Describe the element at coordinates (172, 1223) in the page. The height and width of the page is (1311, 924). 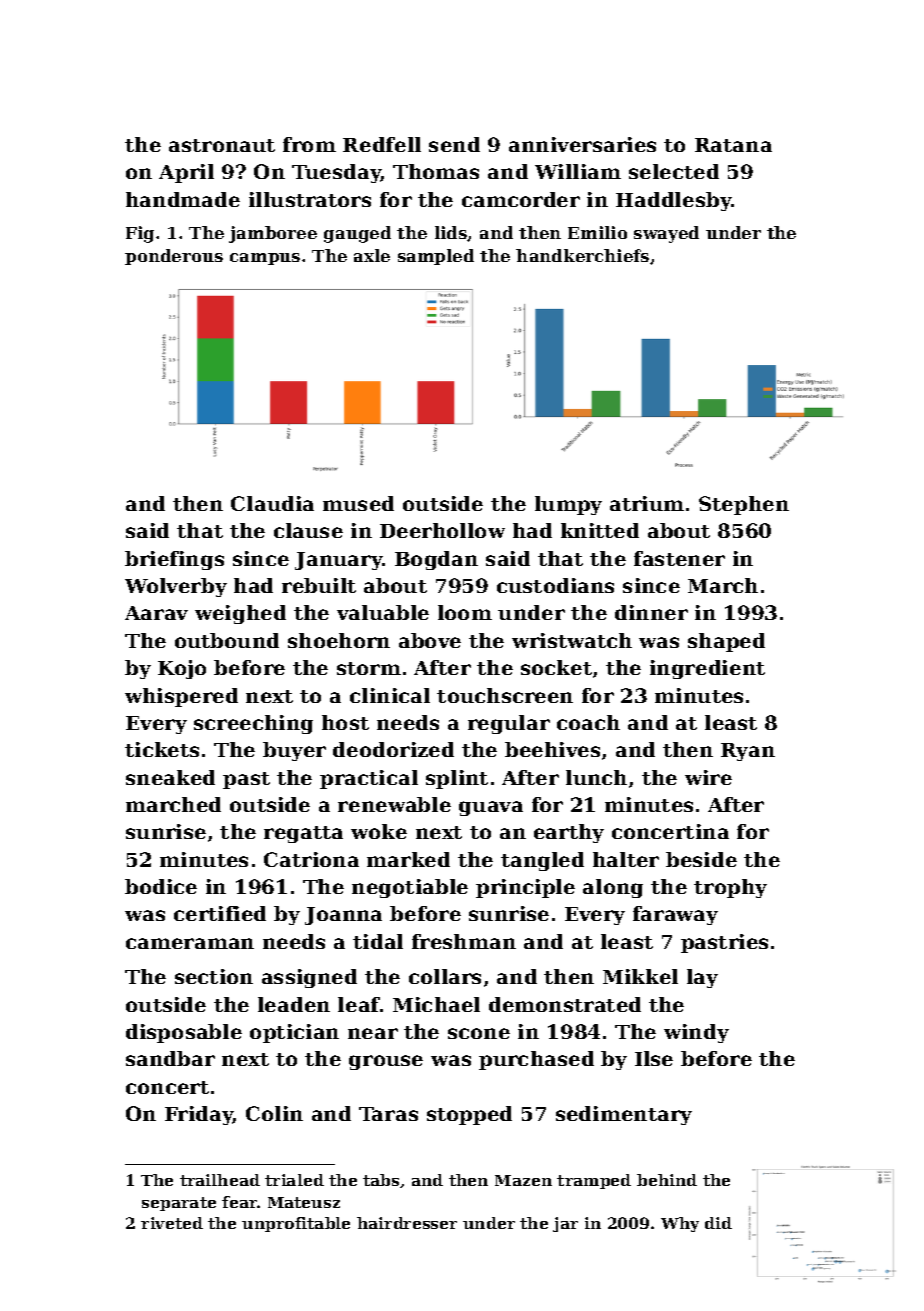
I see `riveted` at that location.
